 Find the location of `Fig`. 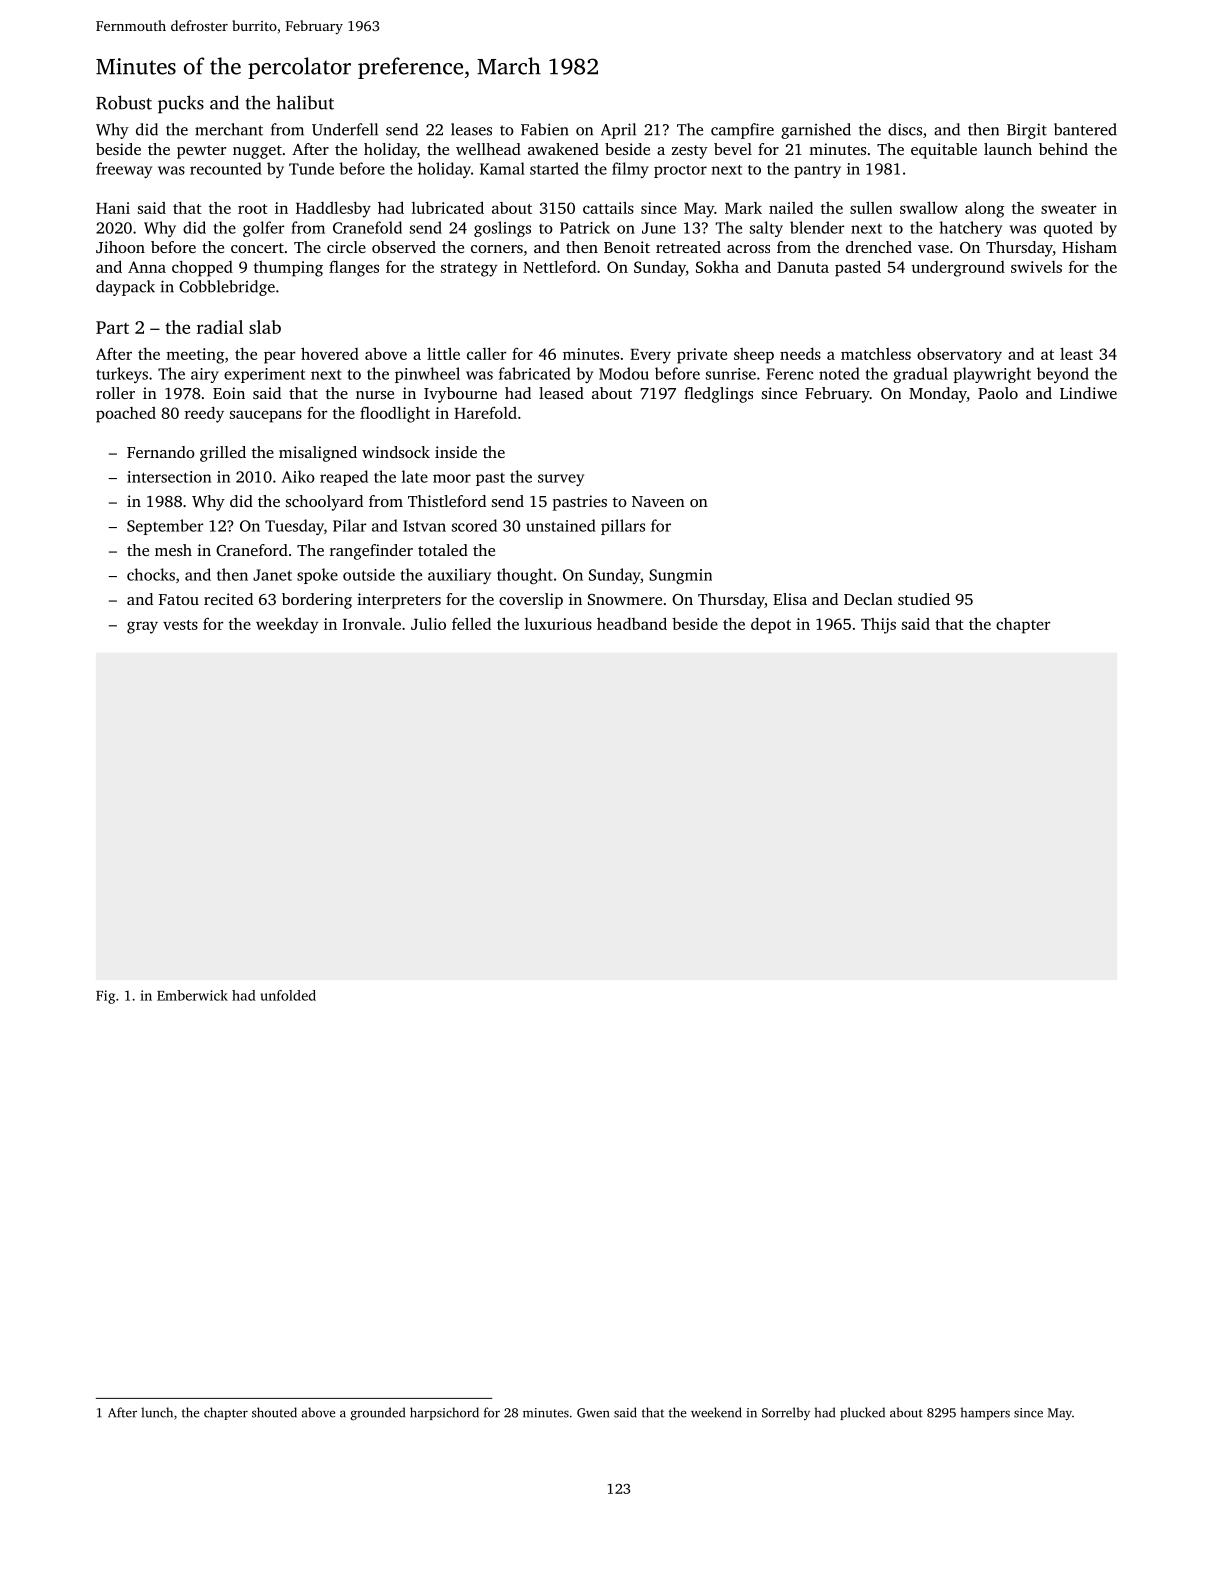

Fig is located at coordinates (105, 997).
